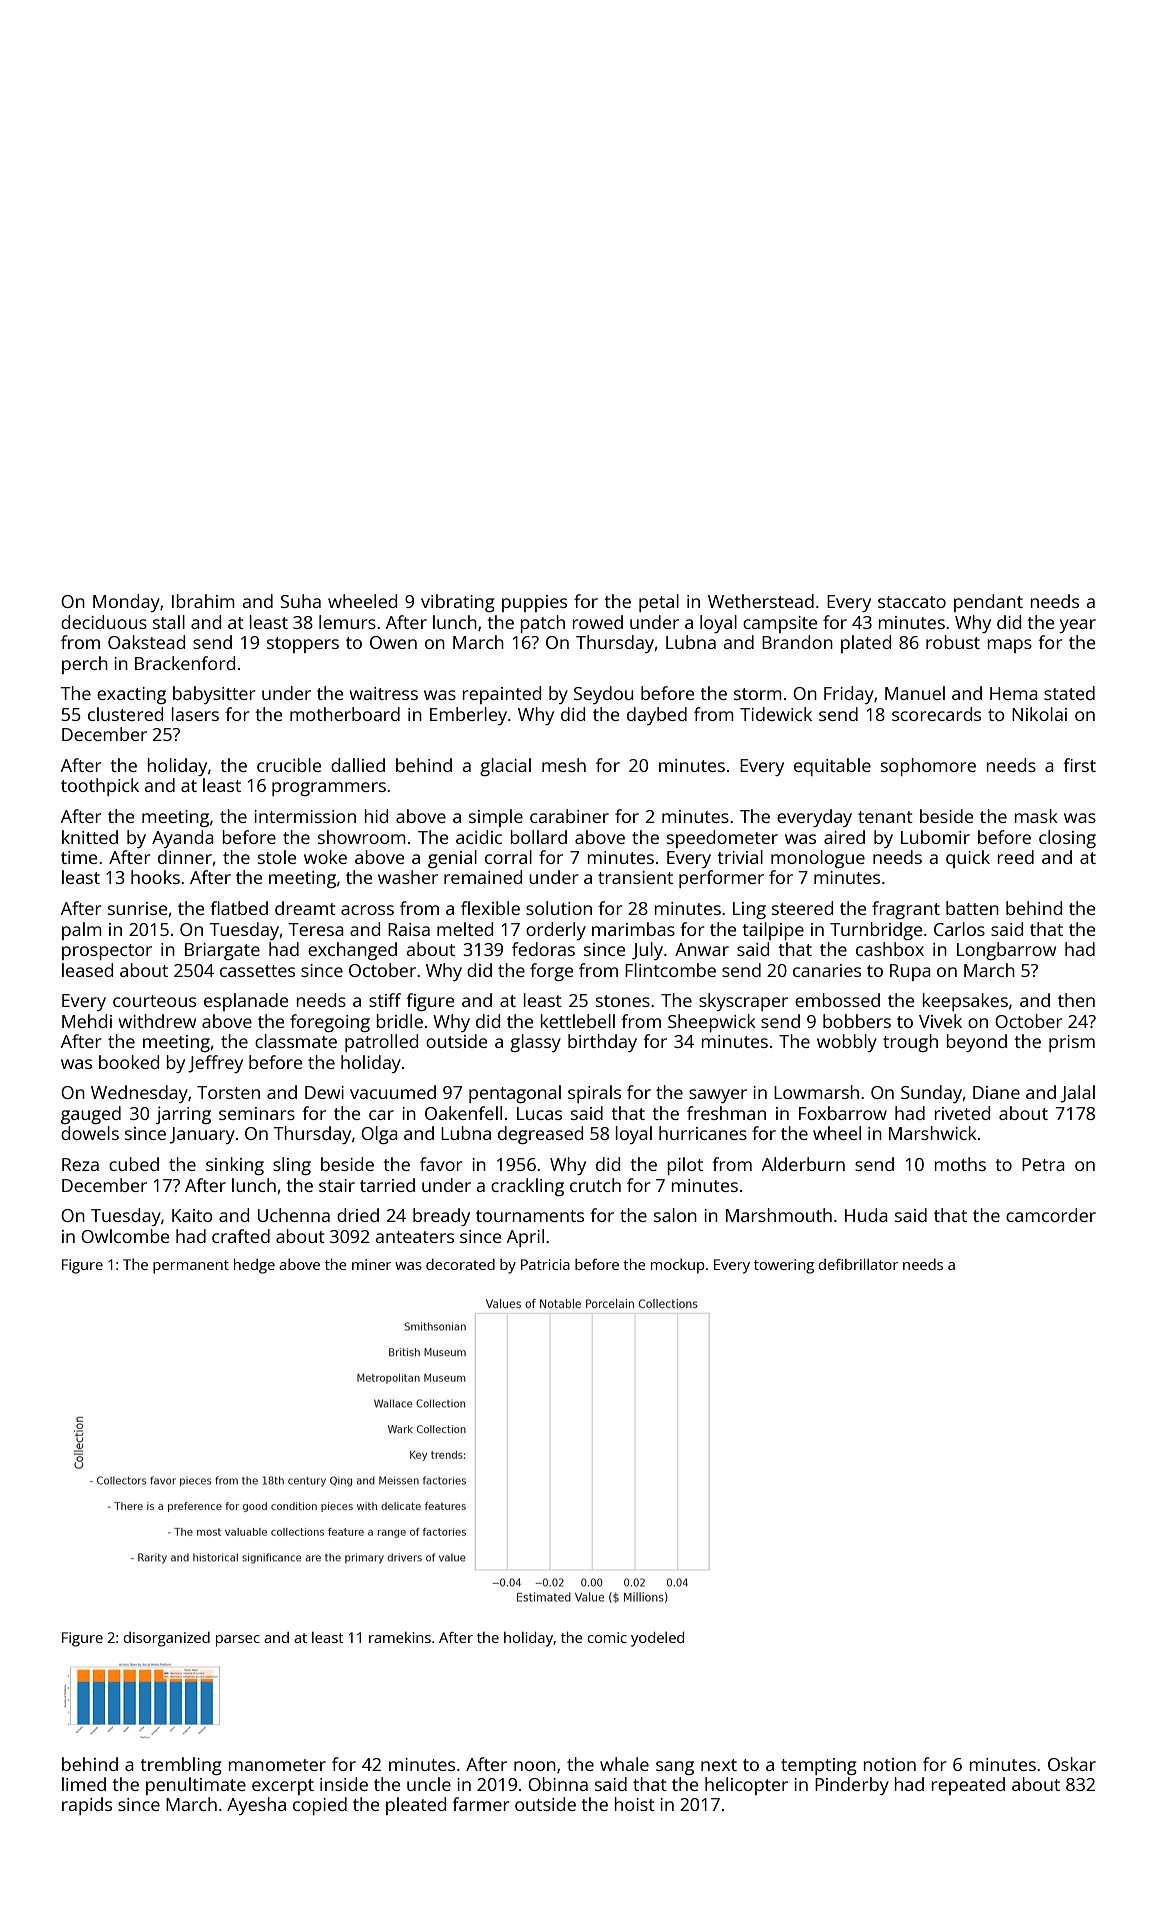 The height and width of the document is (1905, 1157). I want to click on Manuel, so click(915, 693).
